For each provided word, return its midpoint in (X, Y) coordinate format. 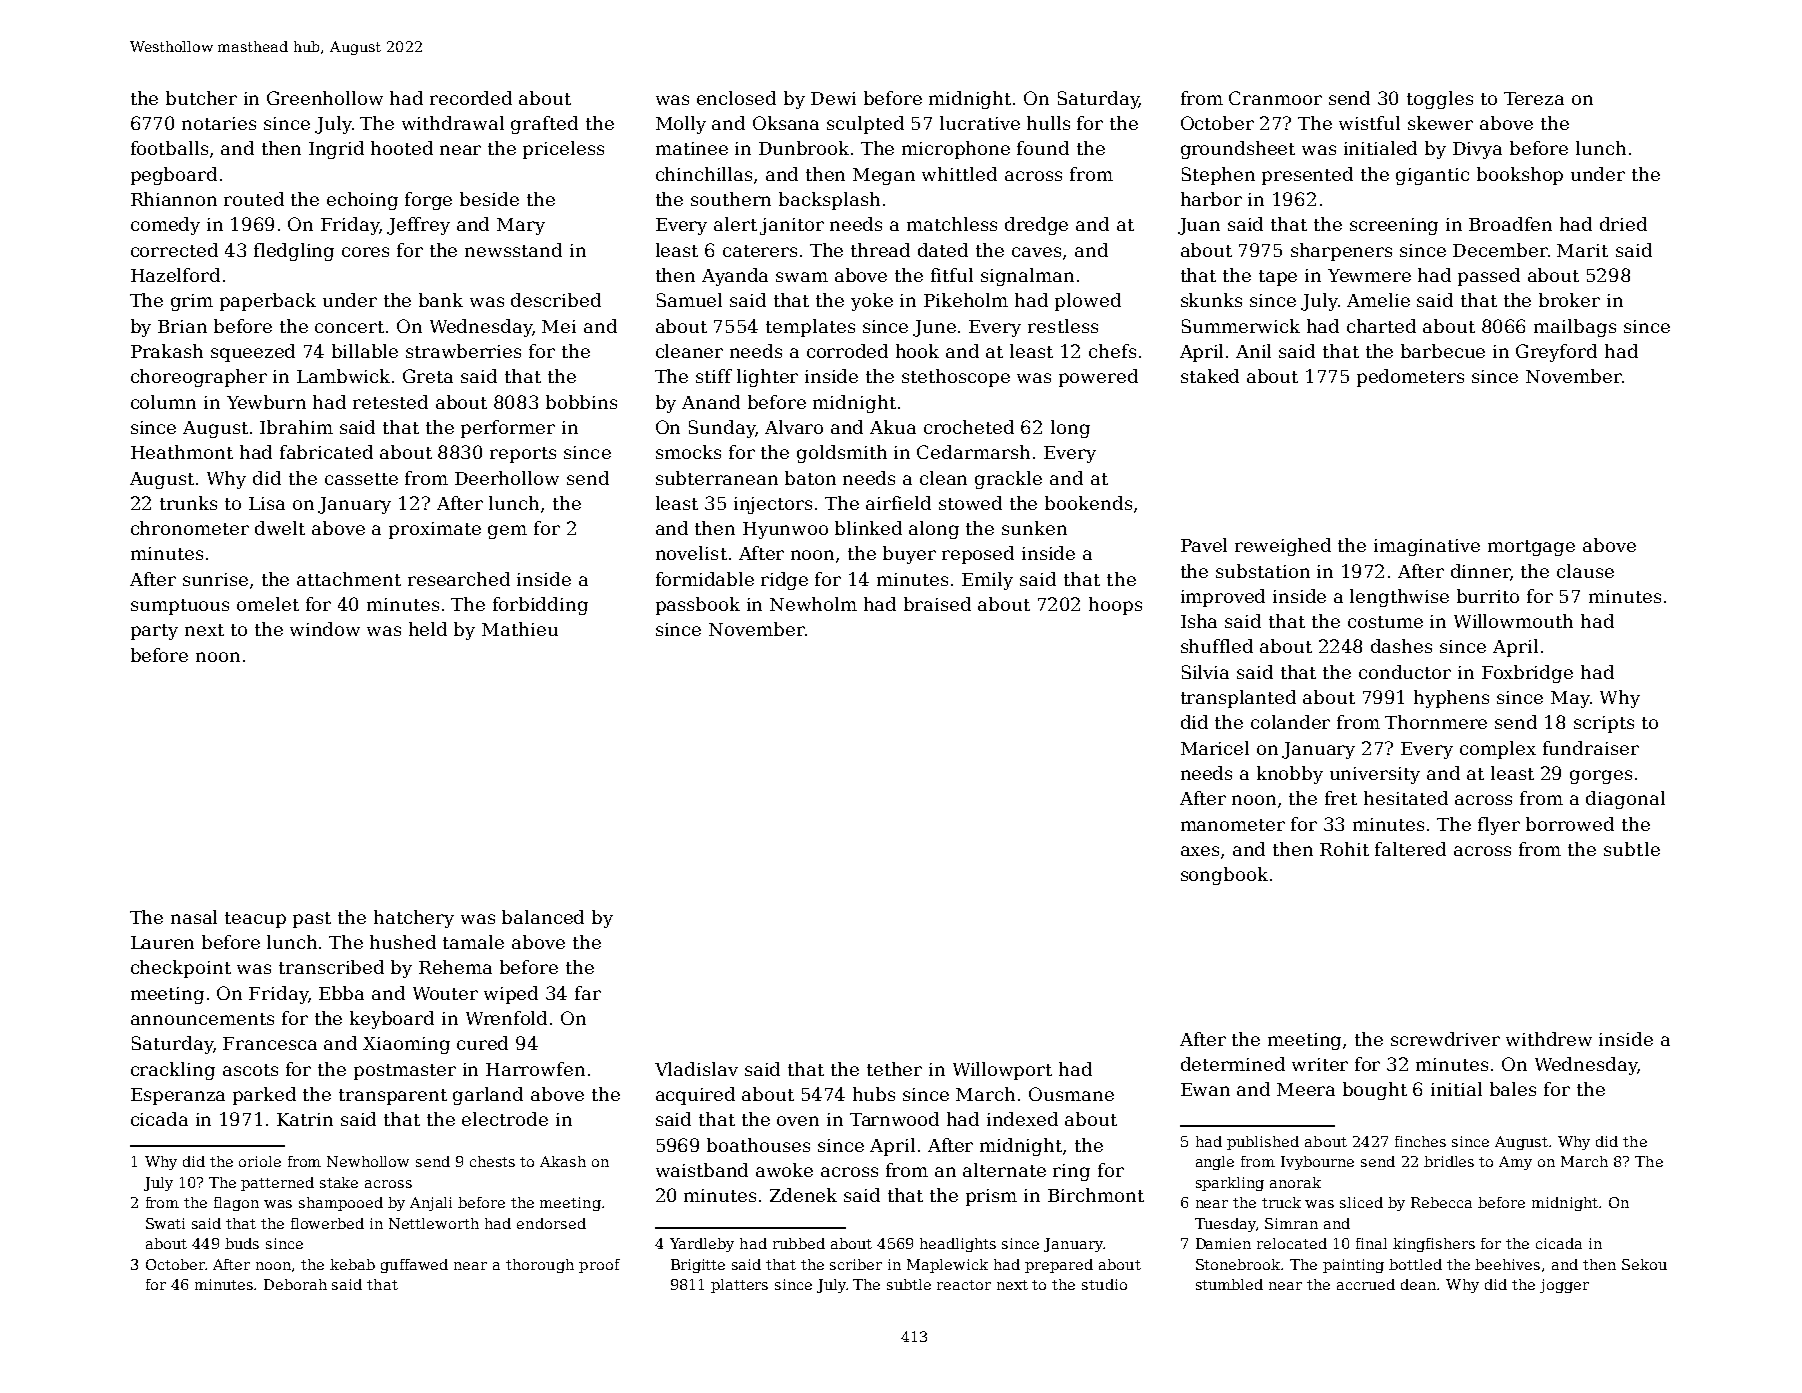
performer (508, 429)
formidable (705, 579)
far (588, 993)
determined (1233, 1064)
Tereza (1534, 98)
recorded (471, 98)
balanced (543, 917)
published (1263, 1143)
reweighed (1283, 547)
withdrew (1549, 1039)
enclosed (736, 98)
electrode (505, 1119)
